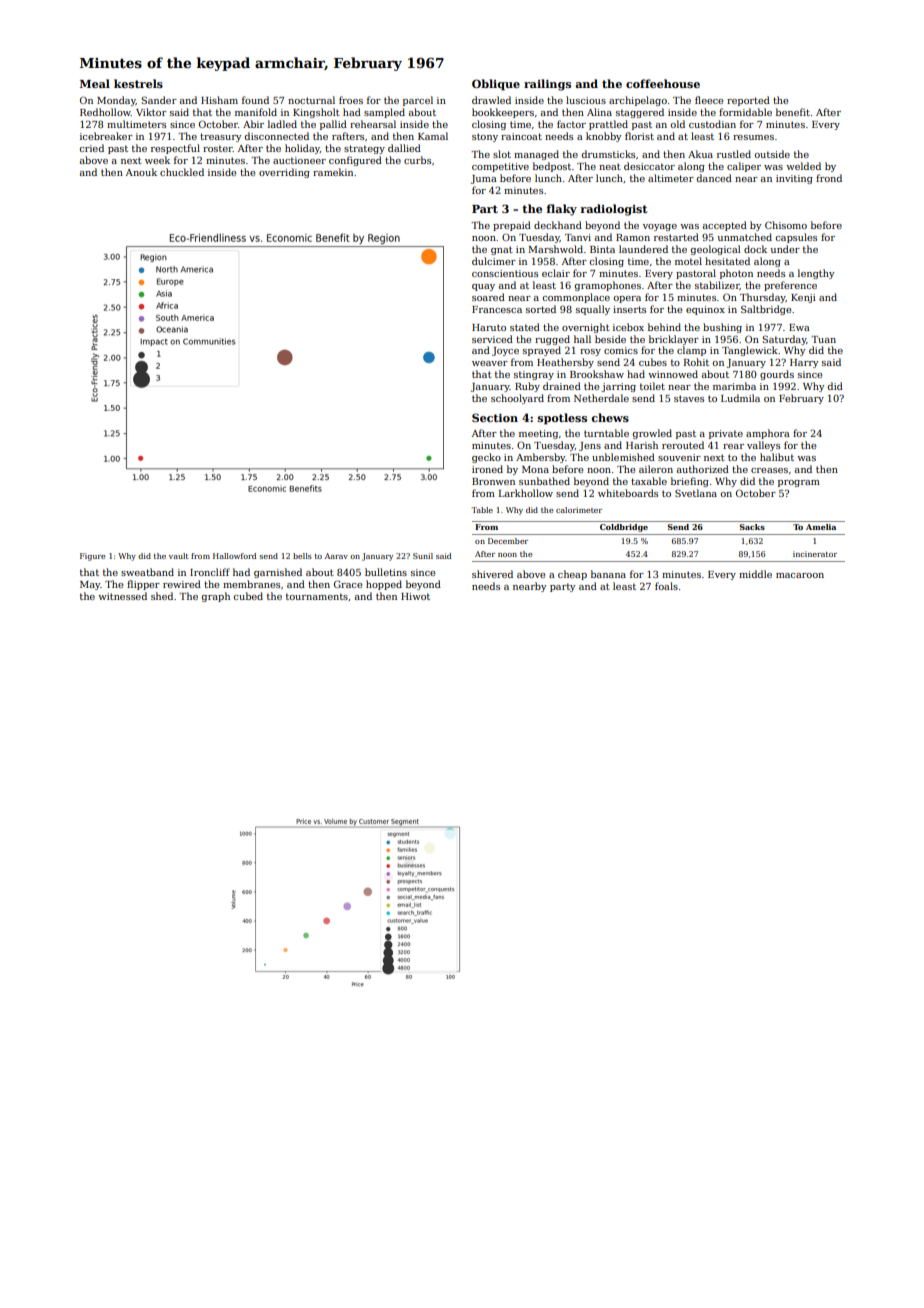 This screenshot has height=1308, width=924. What do you see at coordinates (219, 100) in the screenshot?
I see `Hisham` at bounding box center [219, 100].
